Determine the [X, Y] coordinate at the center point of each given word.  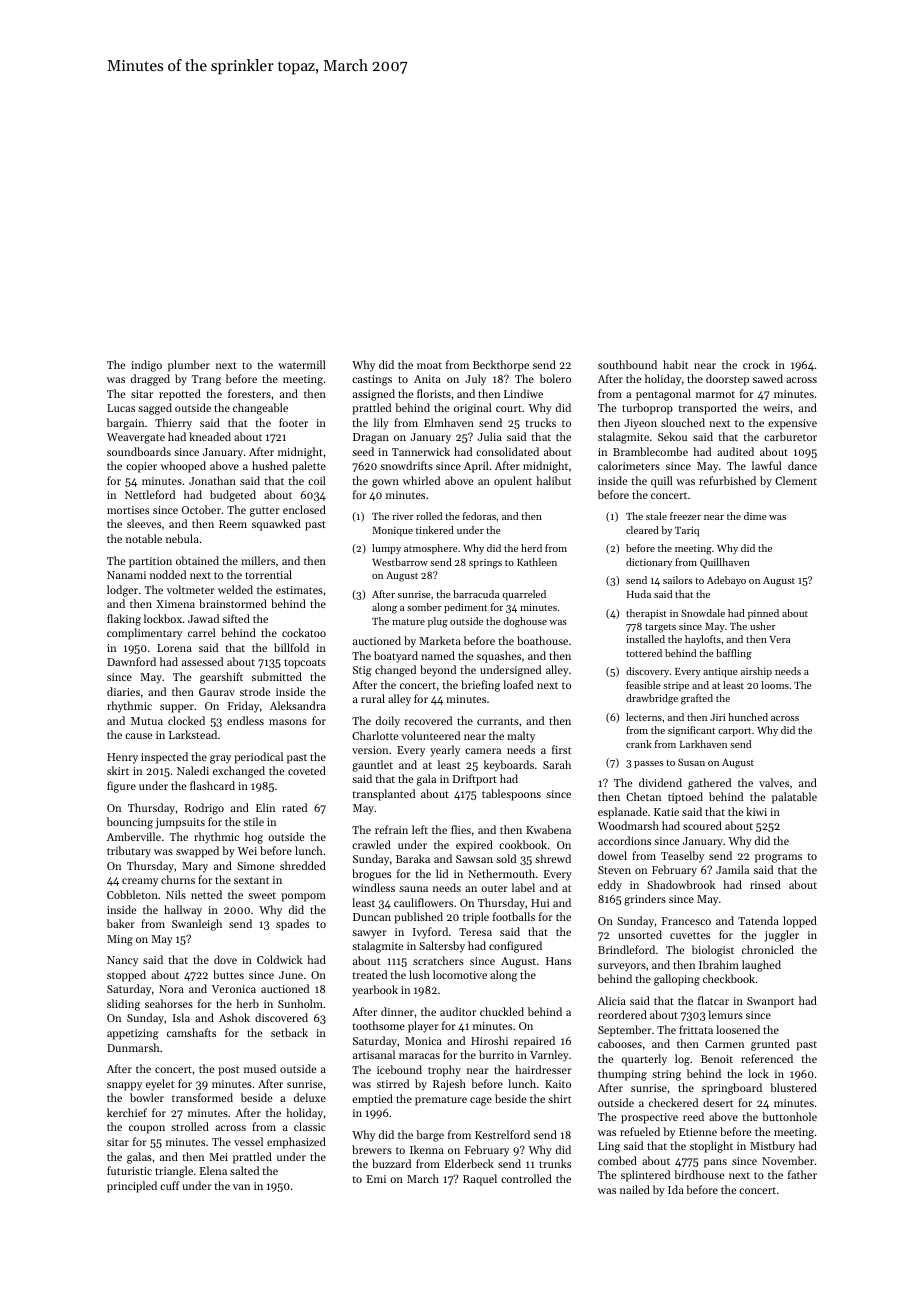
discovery [647, 672]
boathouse [542, 640]
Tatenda [758, 920]
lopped [800, 922]
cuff [170, 1185]
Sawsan [474, 859]
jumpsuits [180, 823]
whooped [183, 467]
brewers [372, 1149]
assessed [202, 661]
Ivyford [430, 933]
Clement [796, 480]
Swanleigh [197, 925]
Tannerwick [421, 451]
